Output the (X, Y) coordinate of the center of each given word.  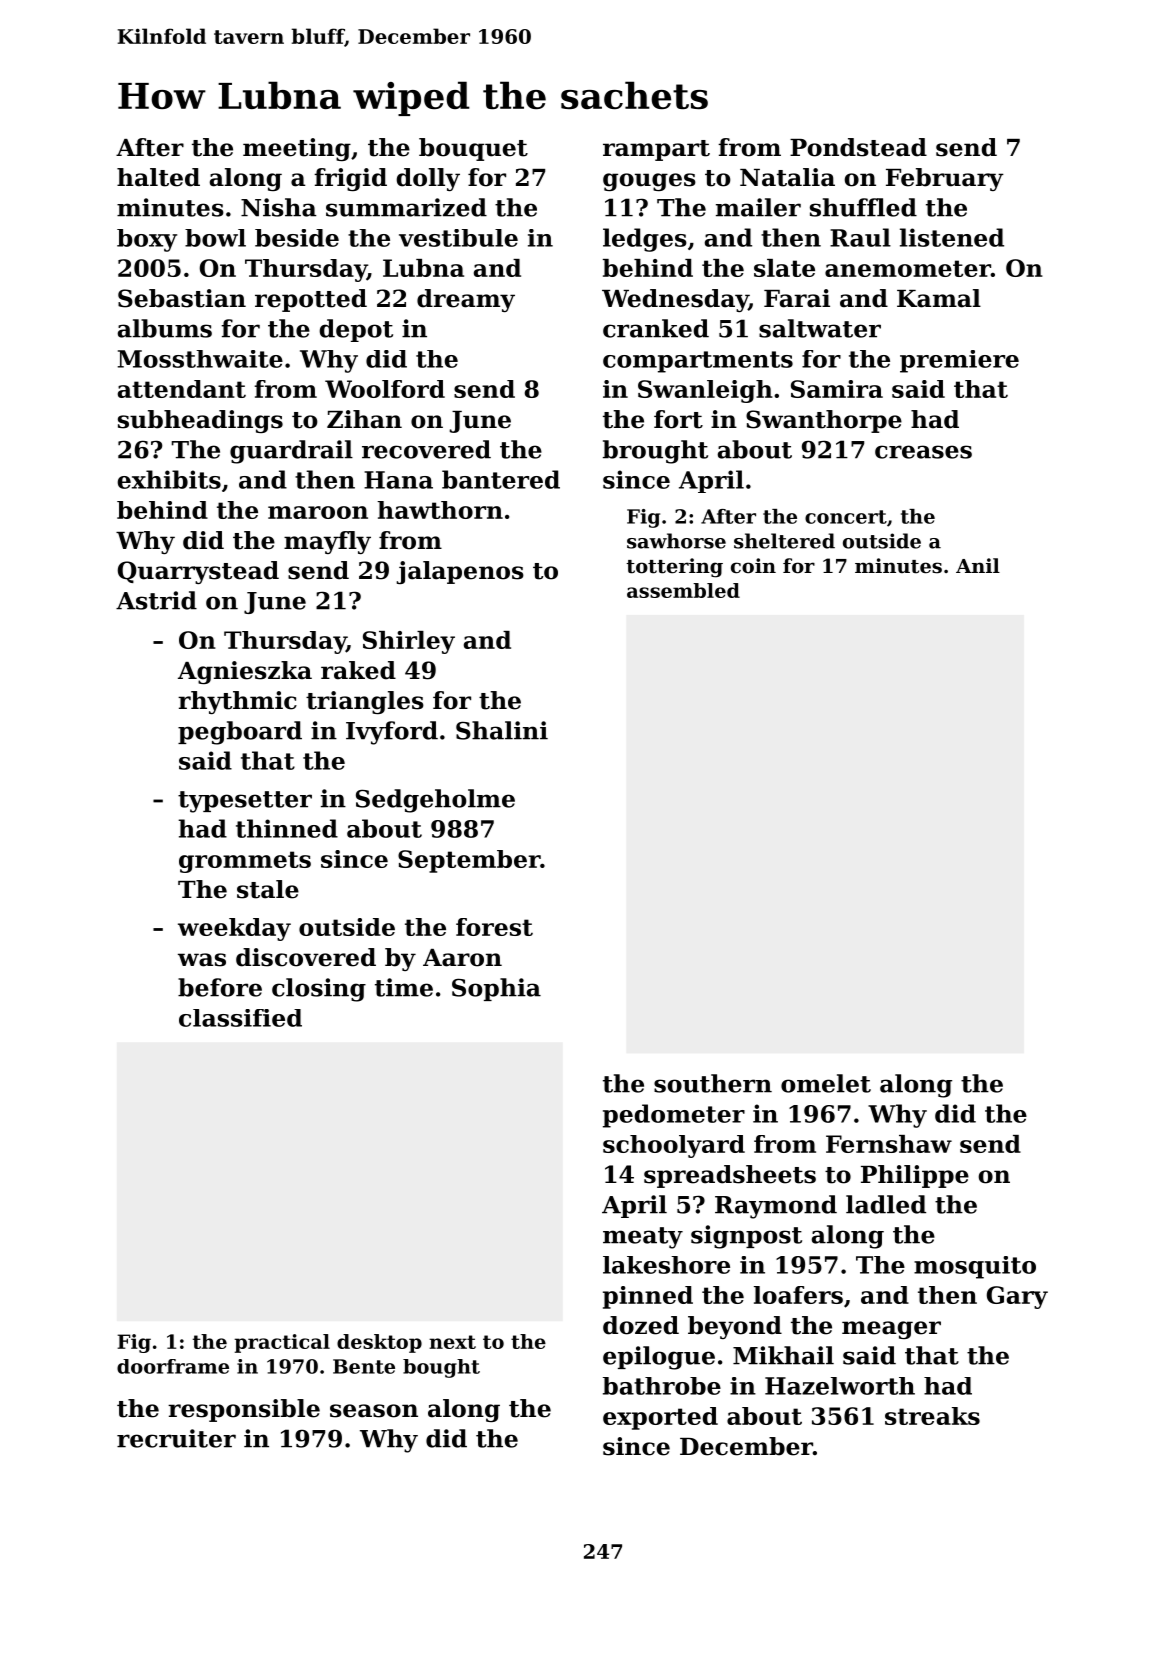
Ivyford (392, 733)
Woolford (385, 389)
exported (660, 1418)
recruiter (176, 1438)
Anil (978, 565)
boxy (147, 240)
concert (846, 517)
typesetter (245, 802)
